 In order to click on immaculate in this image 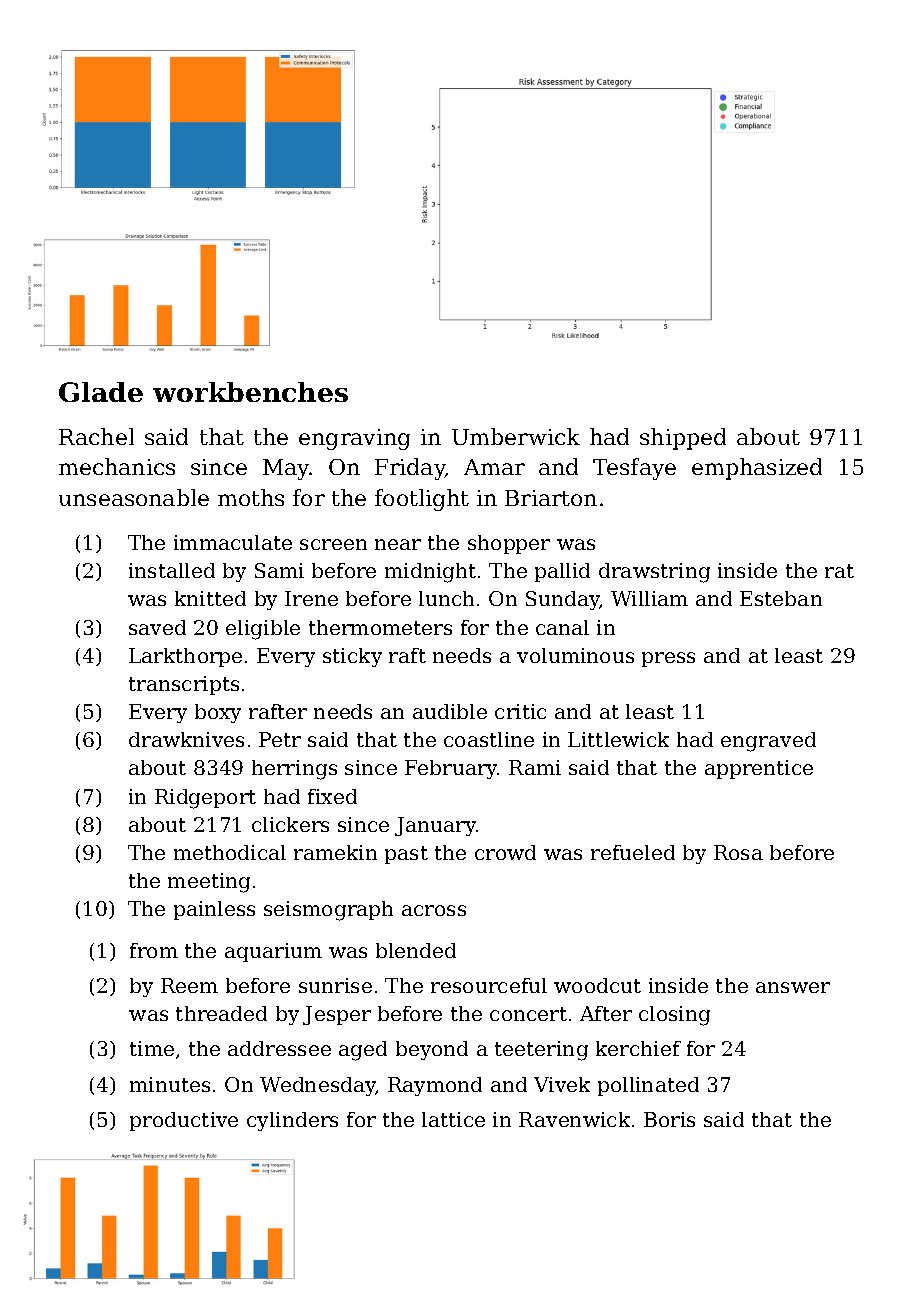, I will do `click(233, 542)`.
